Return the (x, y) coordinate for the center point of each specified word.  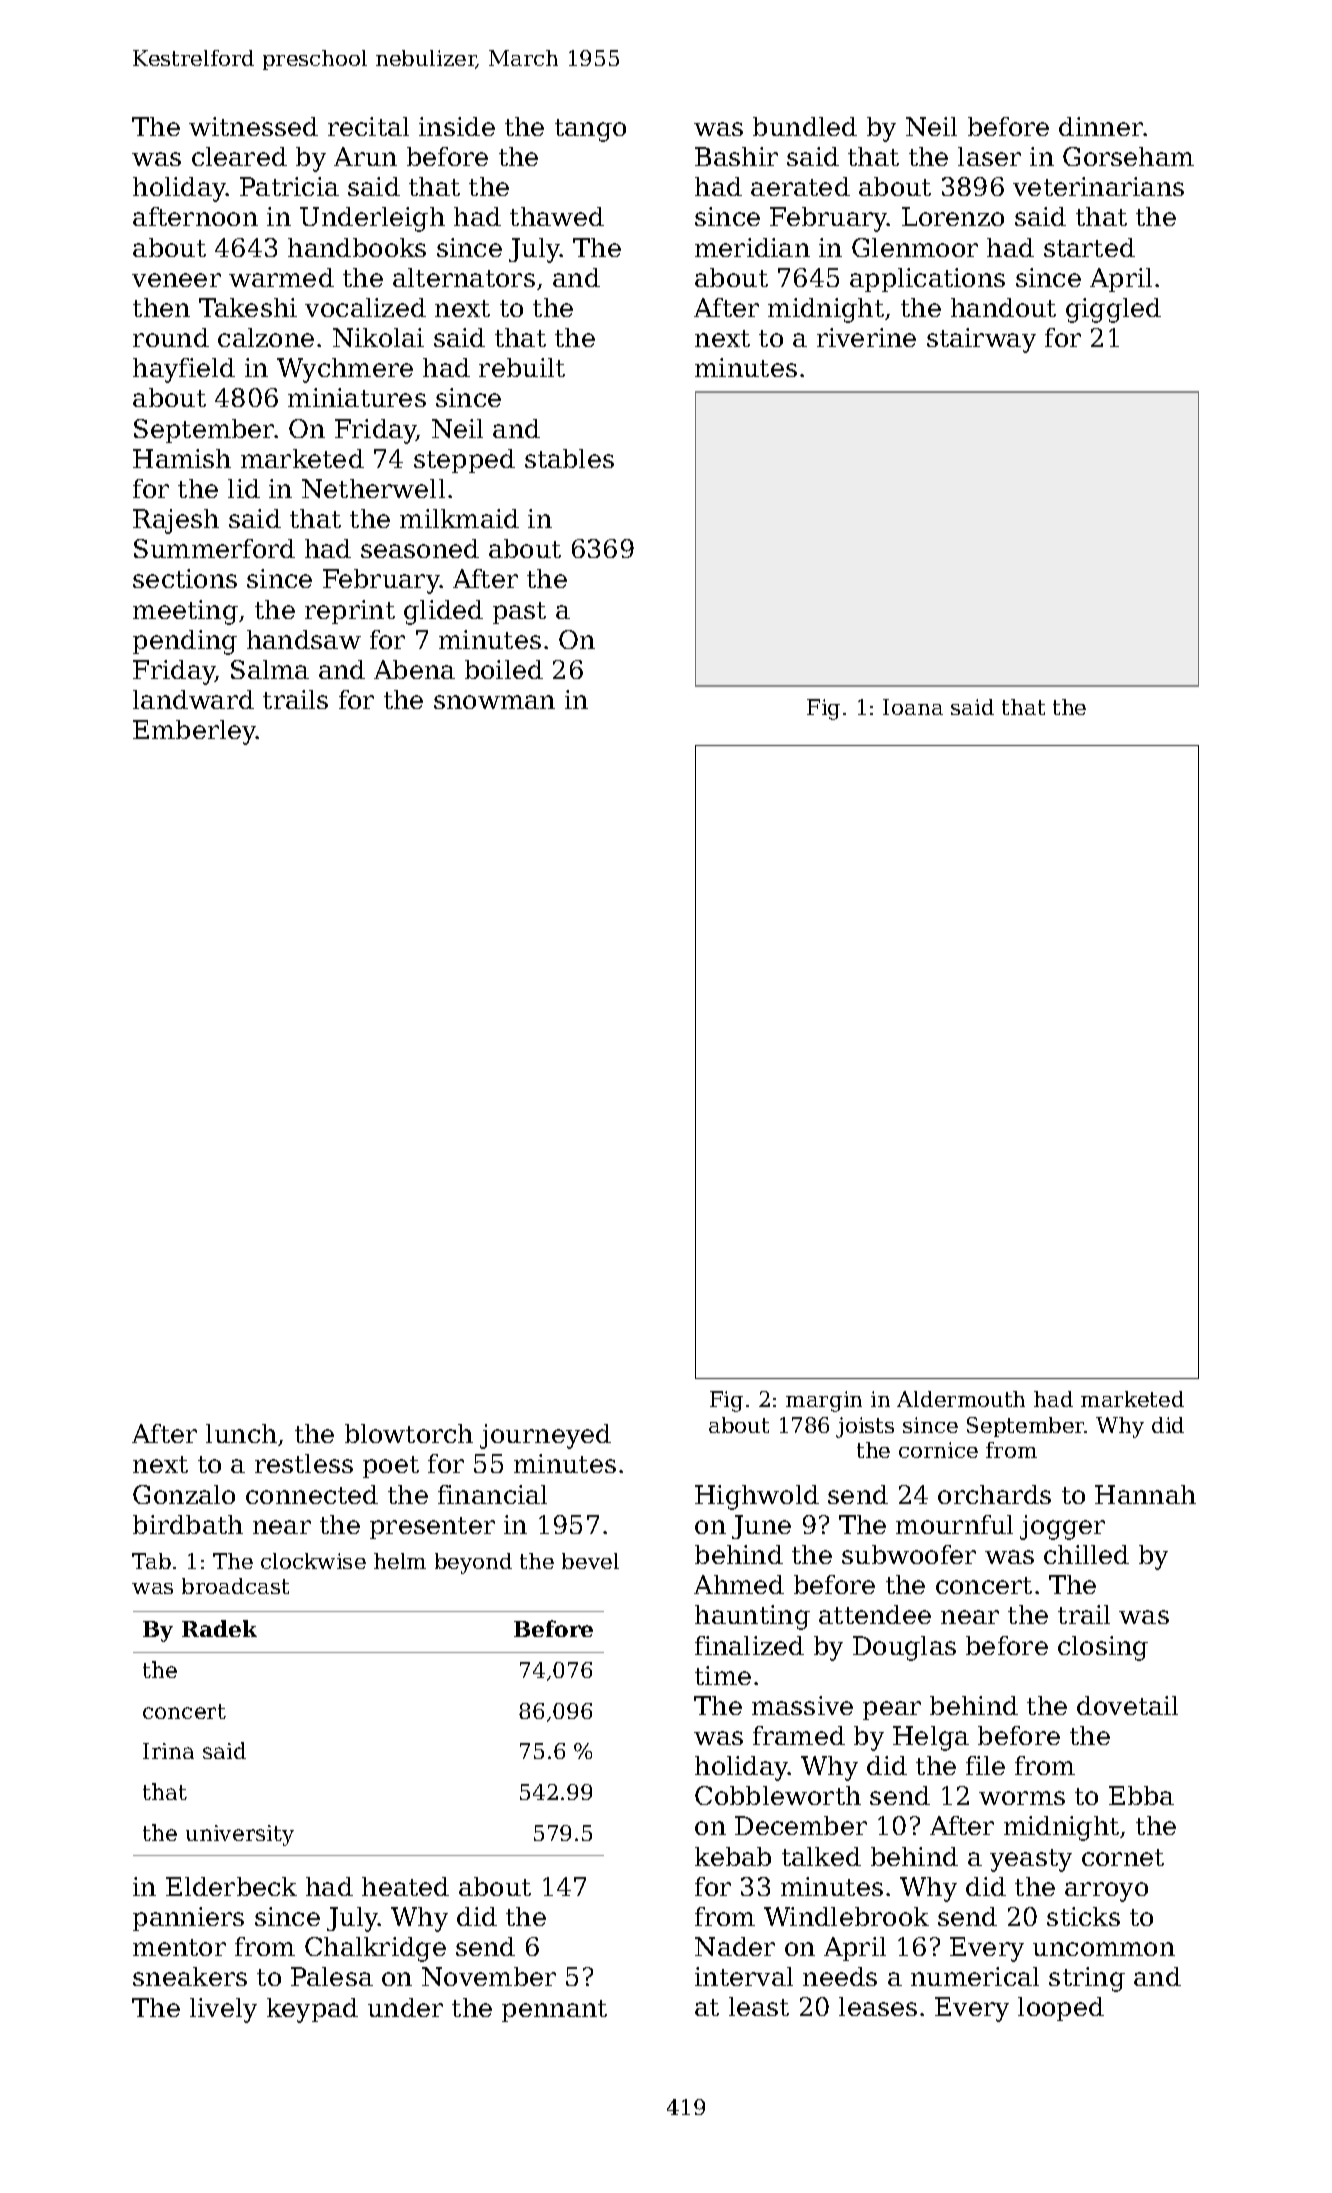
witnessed (253, 126)
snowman (494, 702)
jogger (1062, 1527)
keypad (312, 2010)
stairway (981, 340)
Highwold (757, 1497)
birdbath (188, 1524)
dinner (1101, 126)
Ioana (913, 707)
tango (590, 130)
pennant (554, 2011)
